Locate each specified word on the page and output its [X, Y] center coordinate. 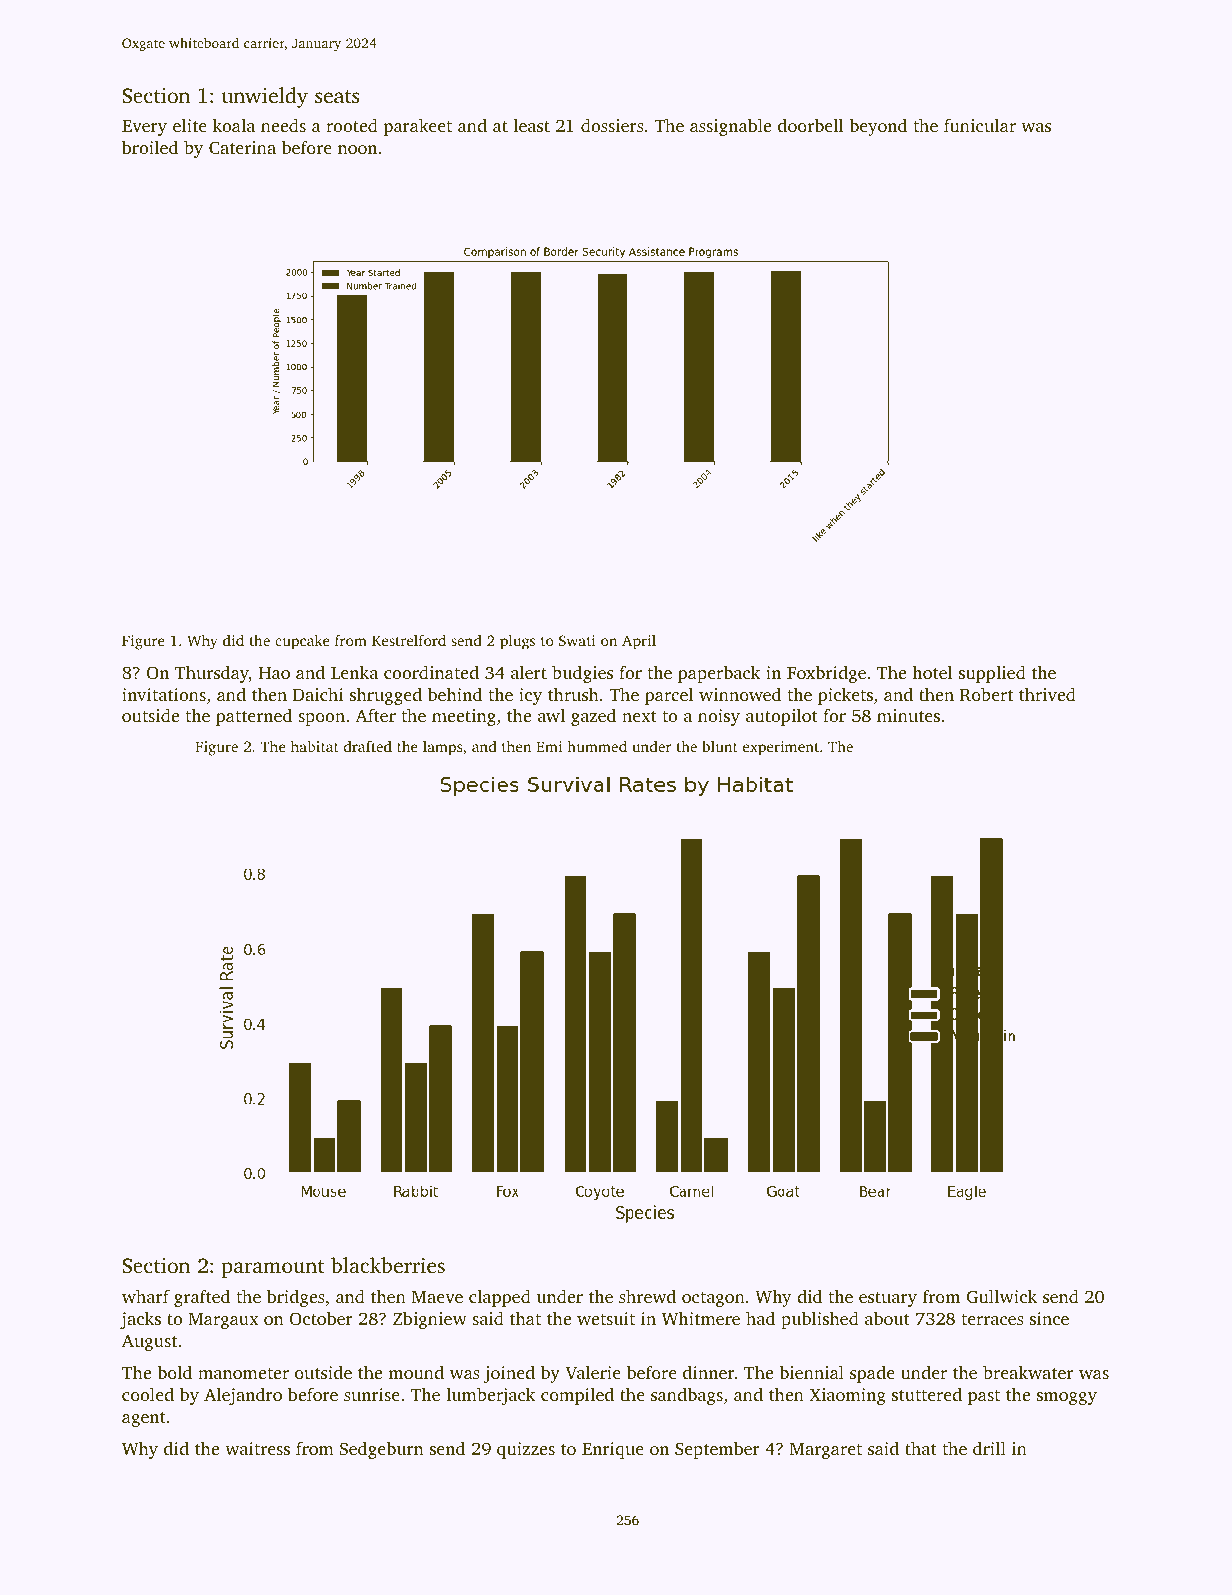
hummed [597, 746]
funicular [980, 125]
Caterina [242, 148]
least [531, 125]
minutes [908, 715]
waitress [257, 1448]
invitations [164, 694]
